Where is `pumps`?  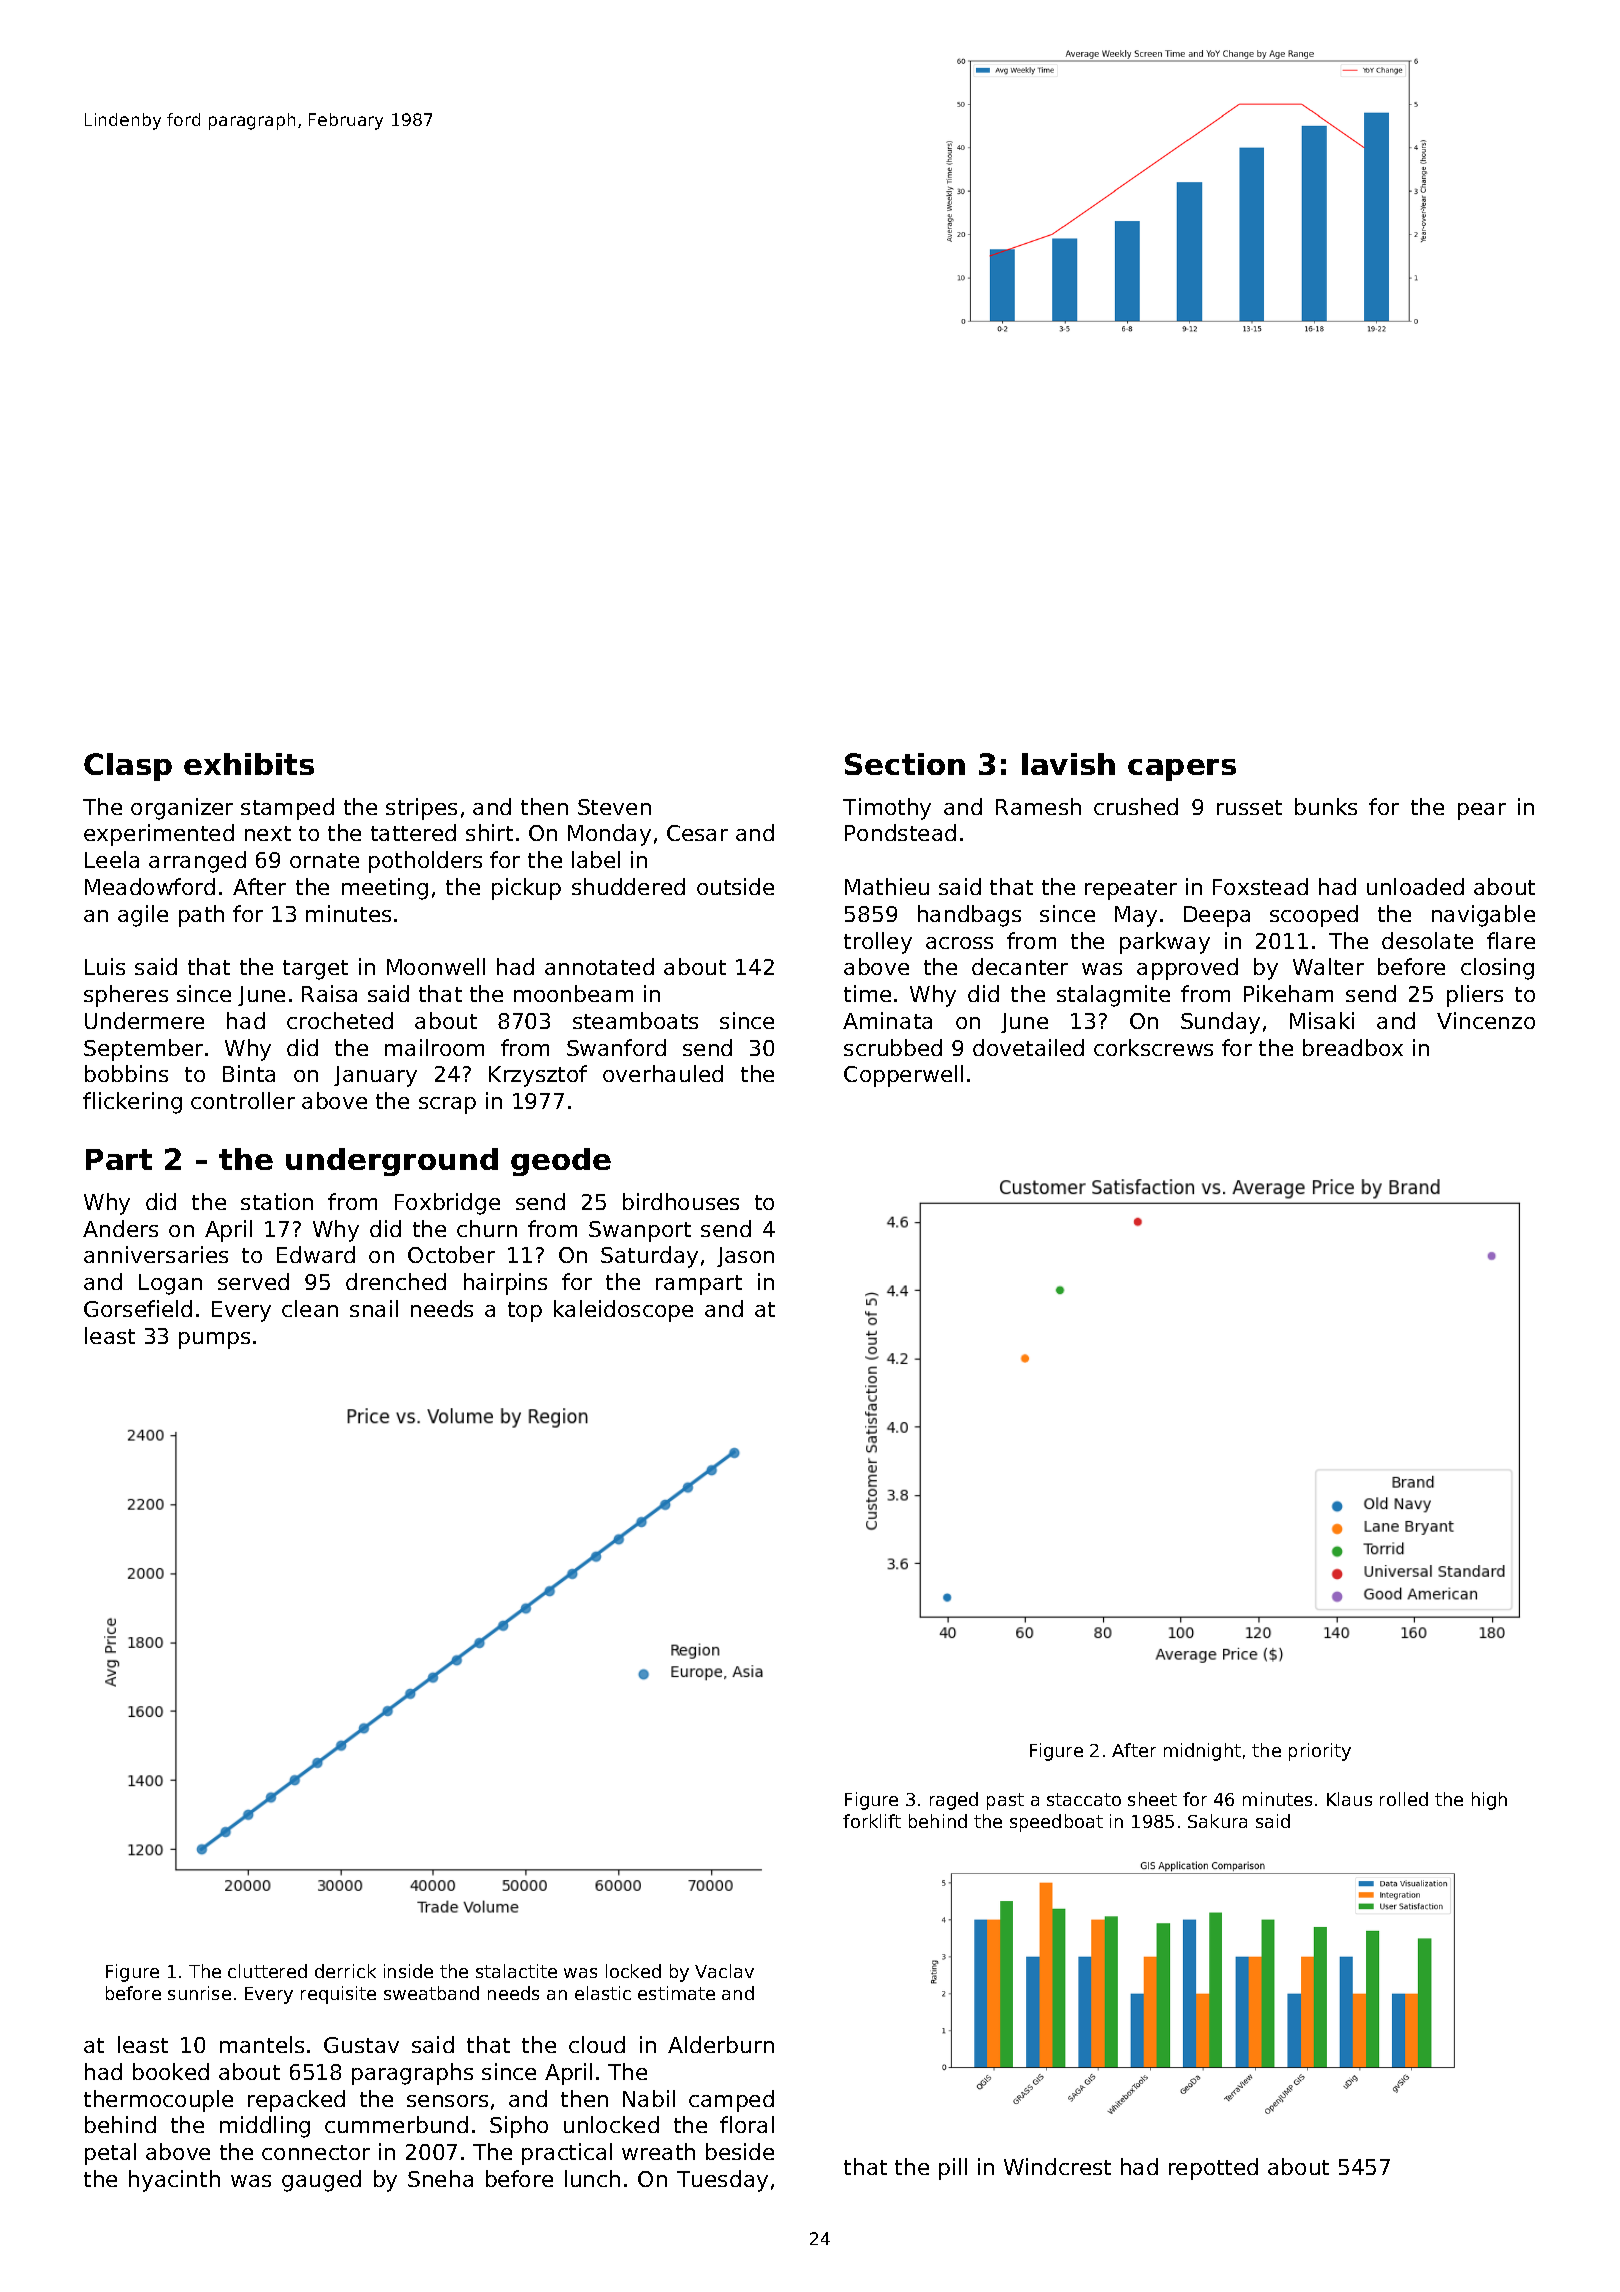 pumps is located at coordinates (214, 1340).
